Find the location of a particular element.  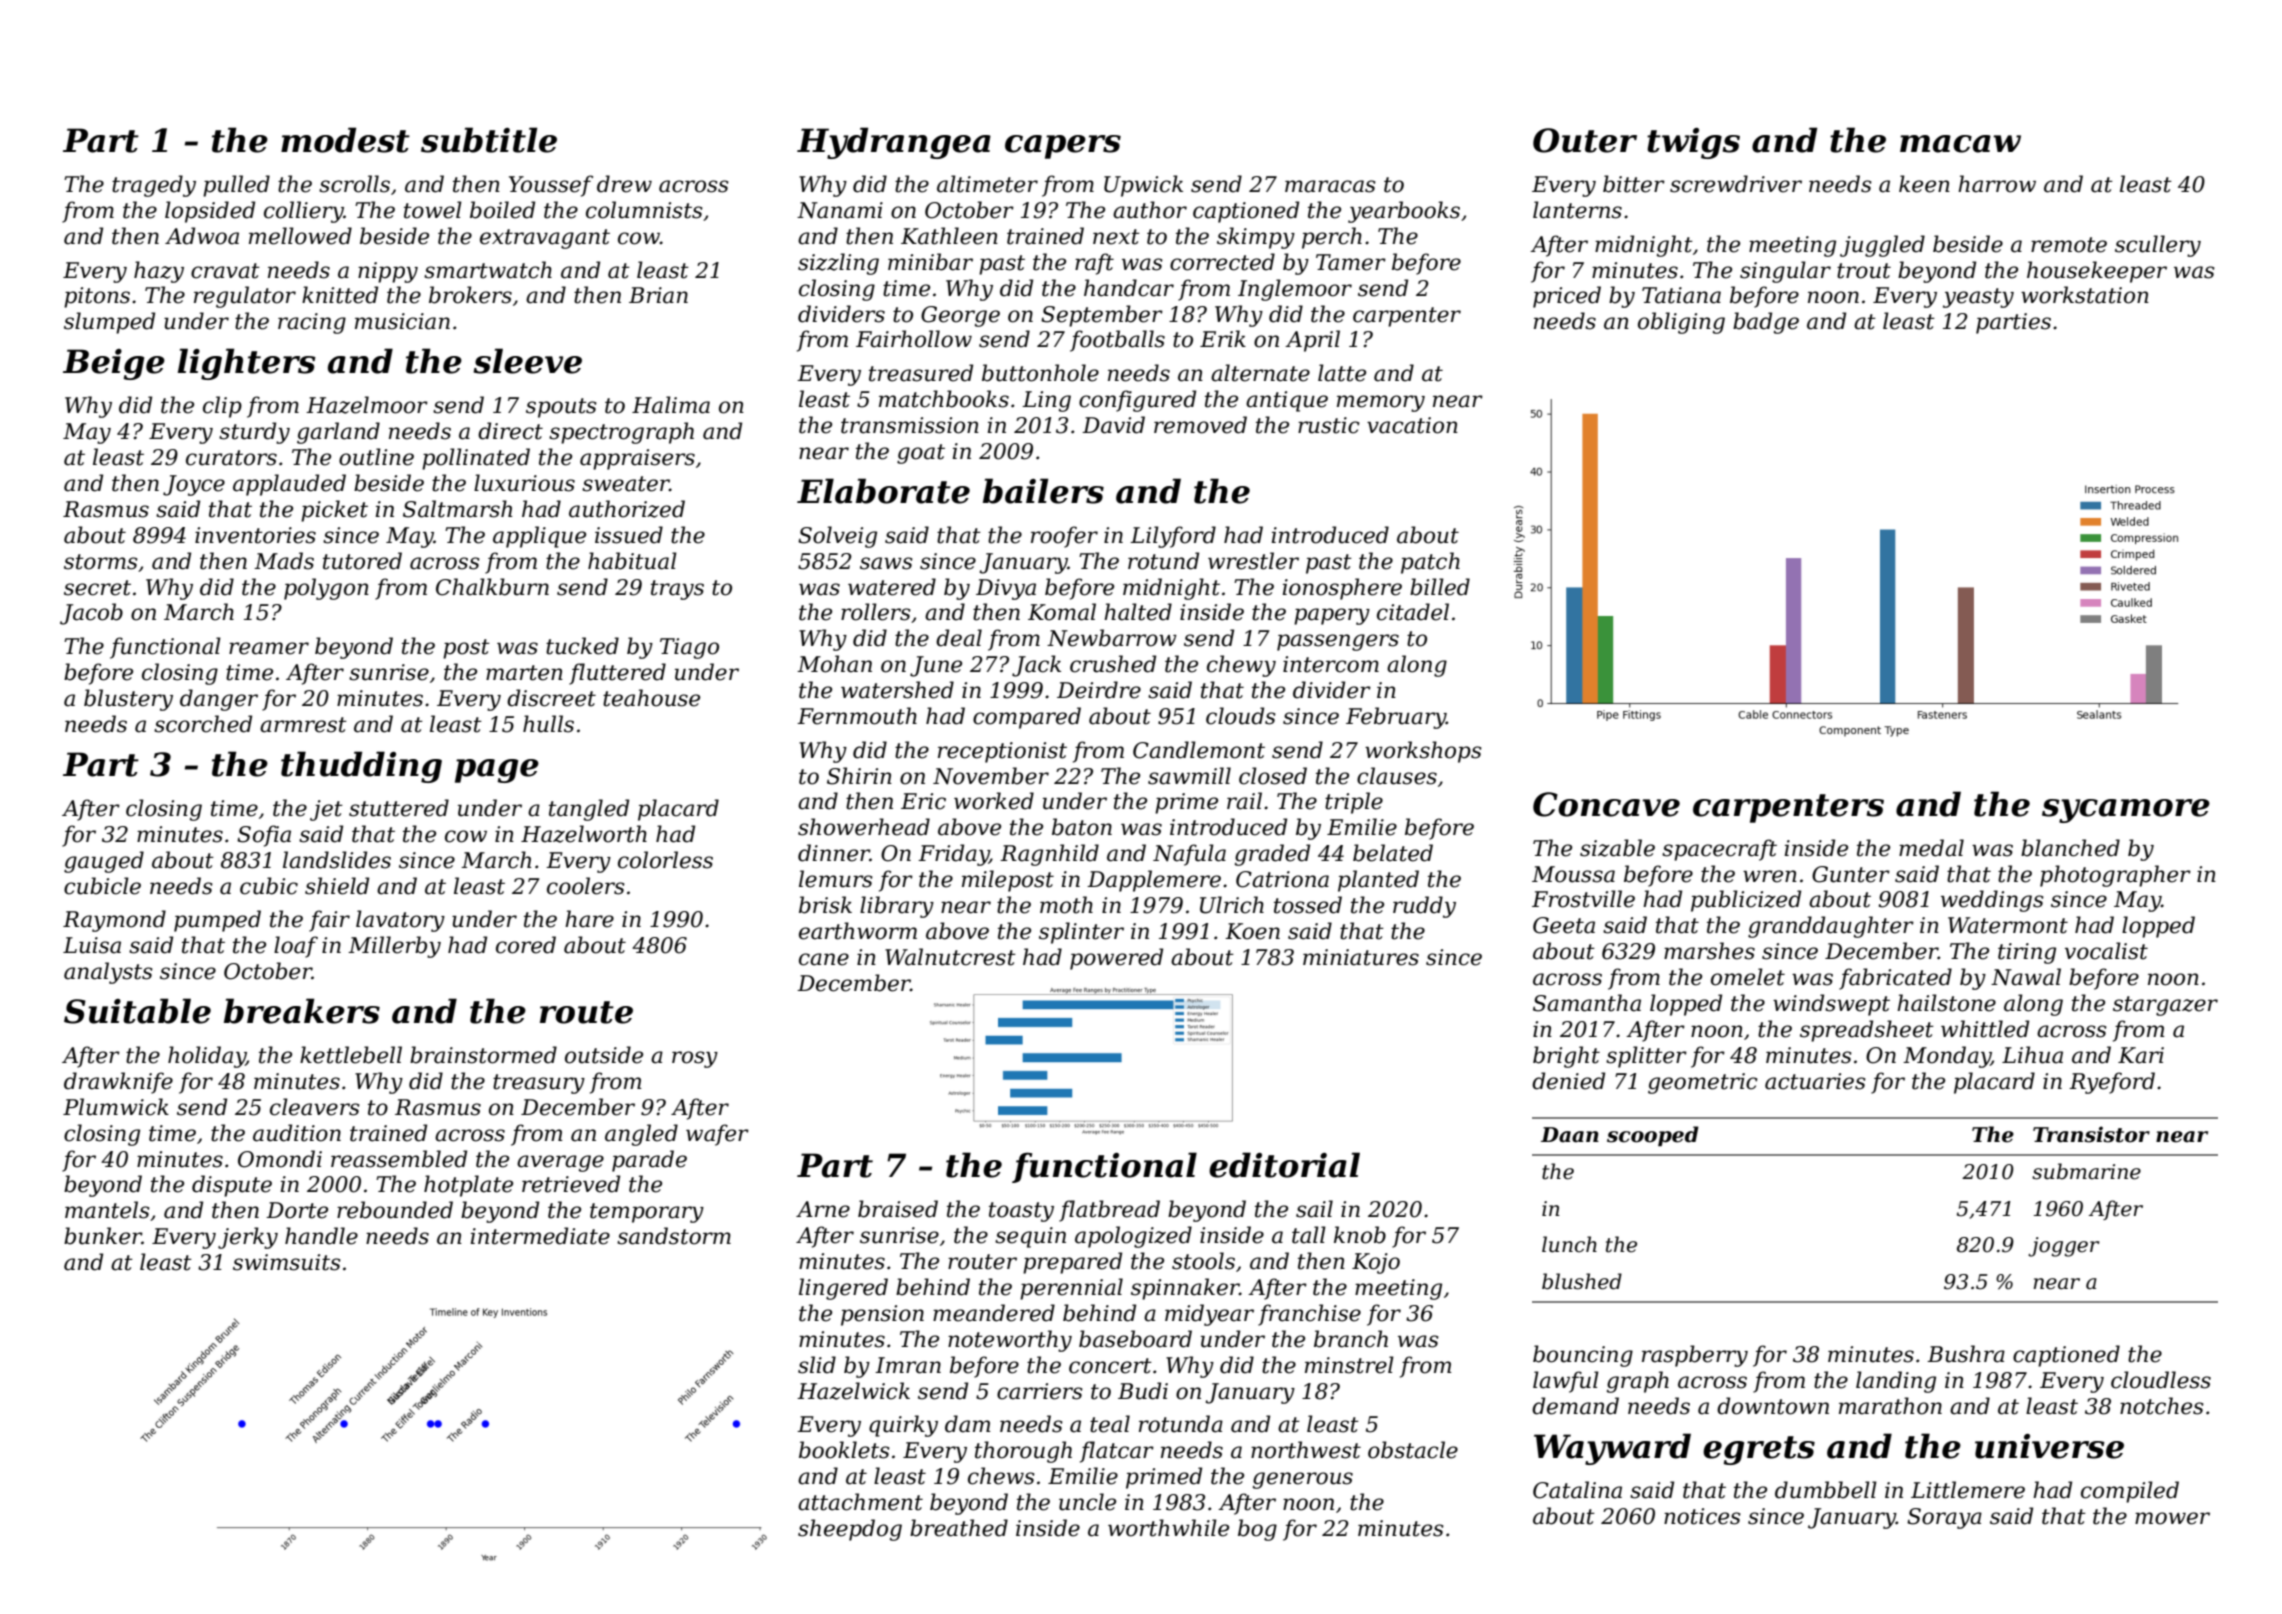

modest is located at coordinates (345, 140).
